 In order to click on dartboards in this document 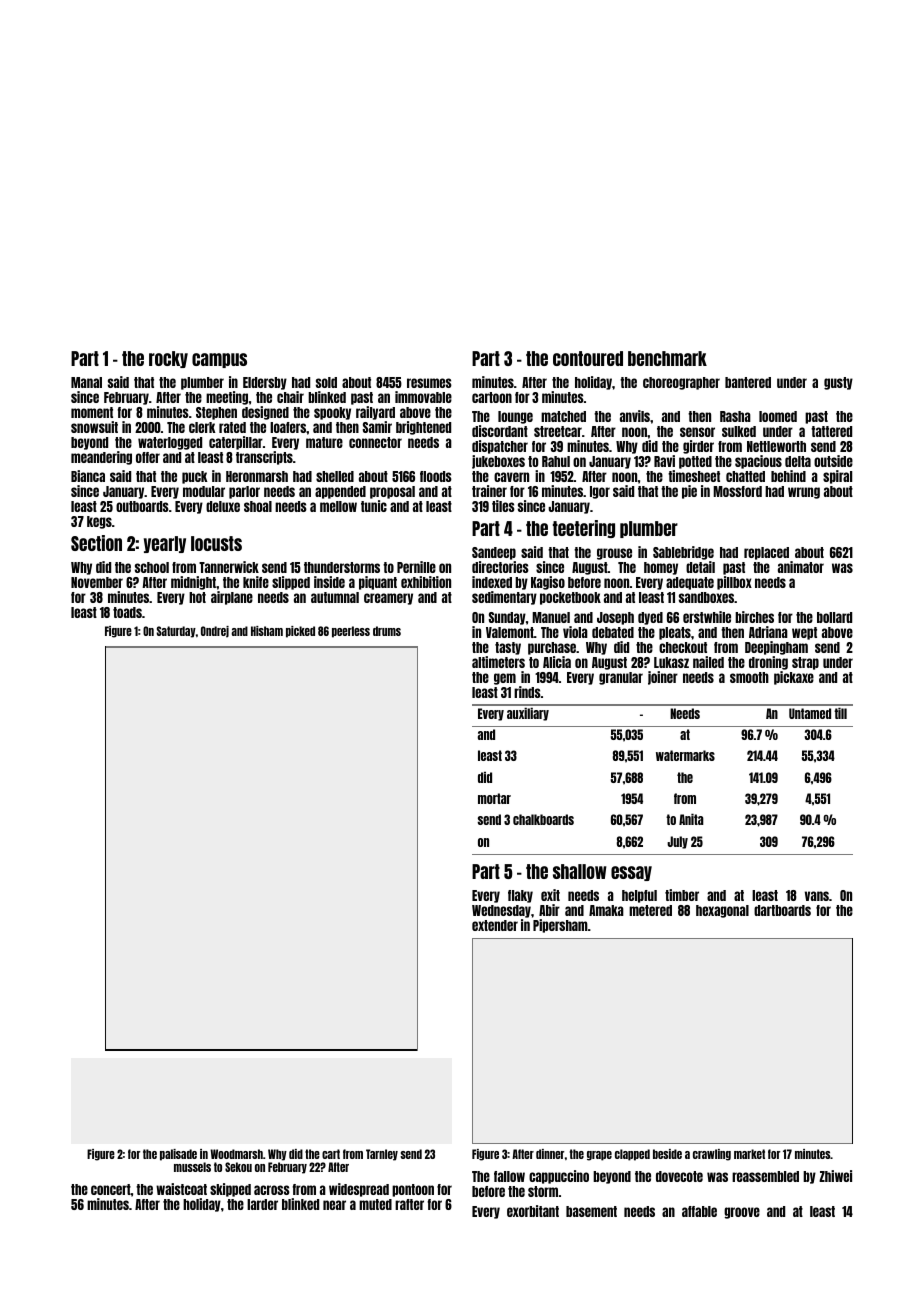, I will do `click(782, 910)`.
